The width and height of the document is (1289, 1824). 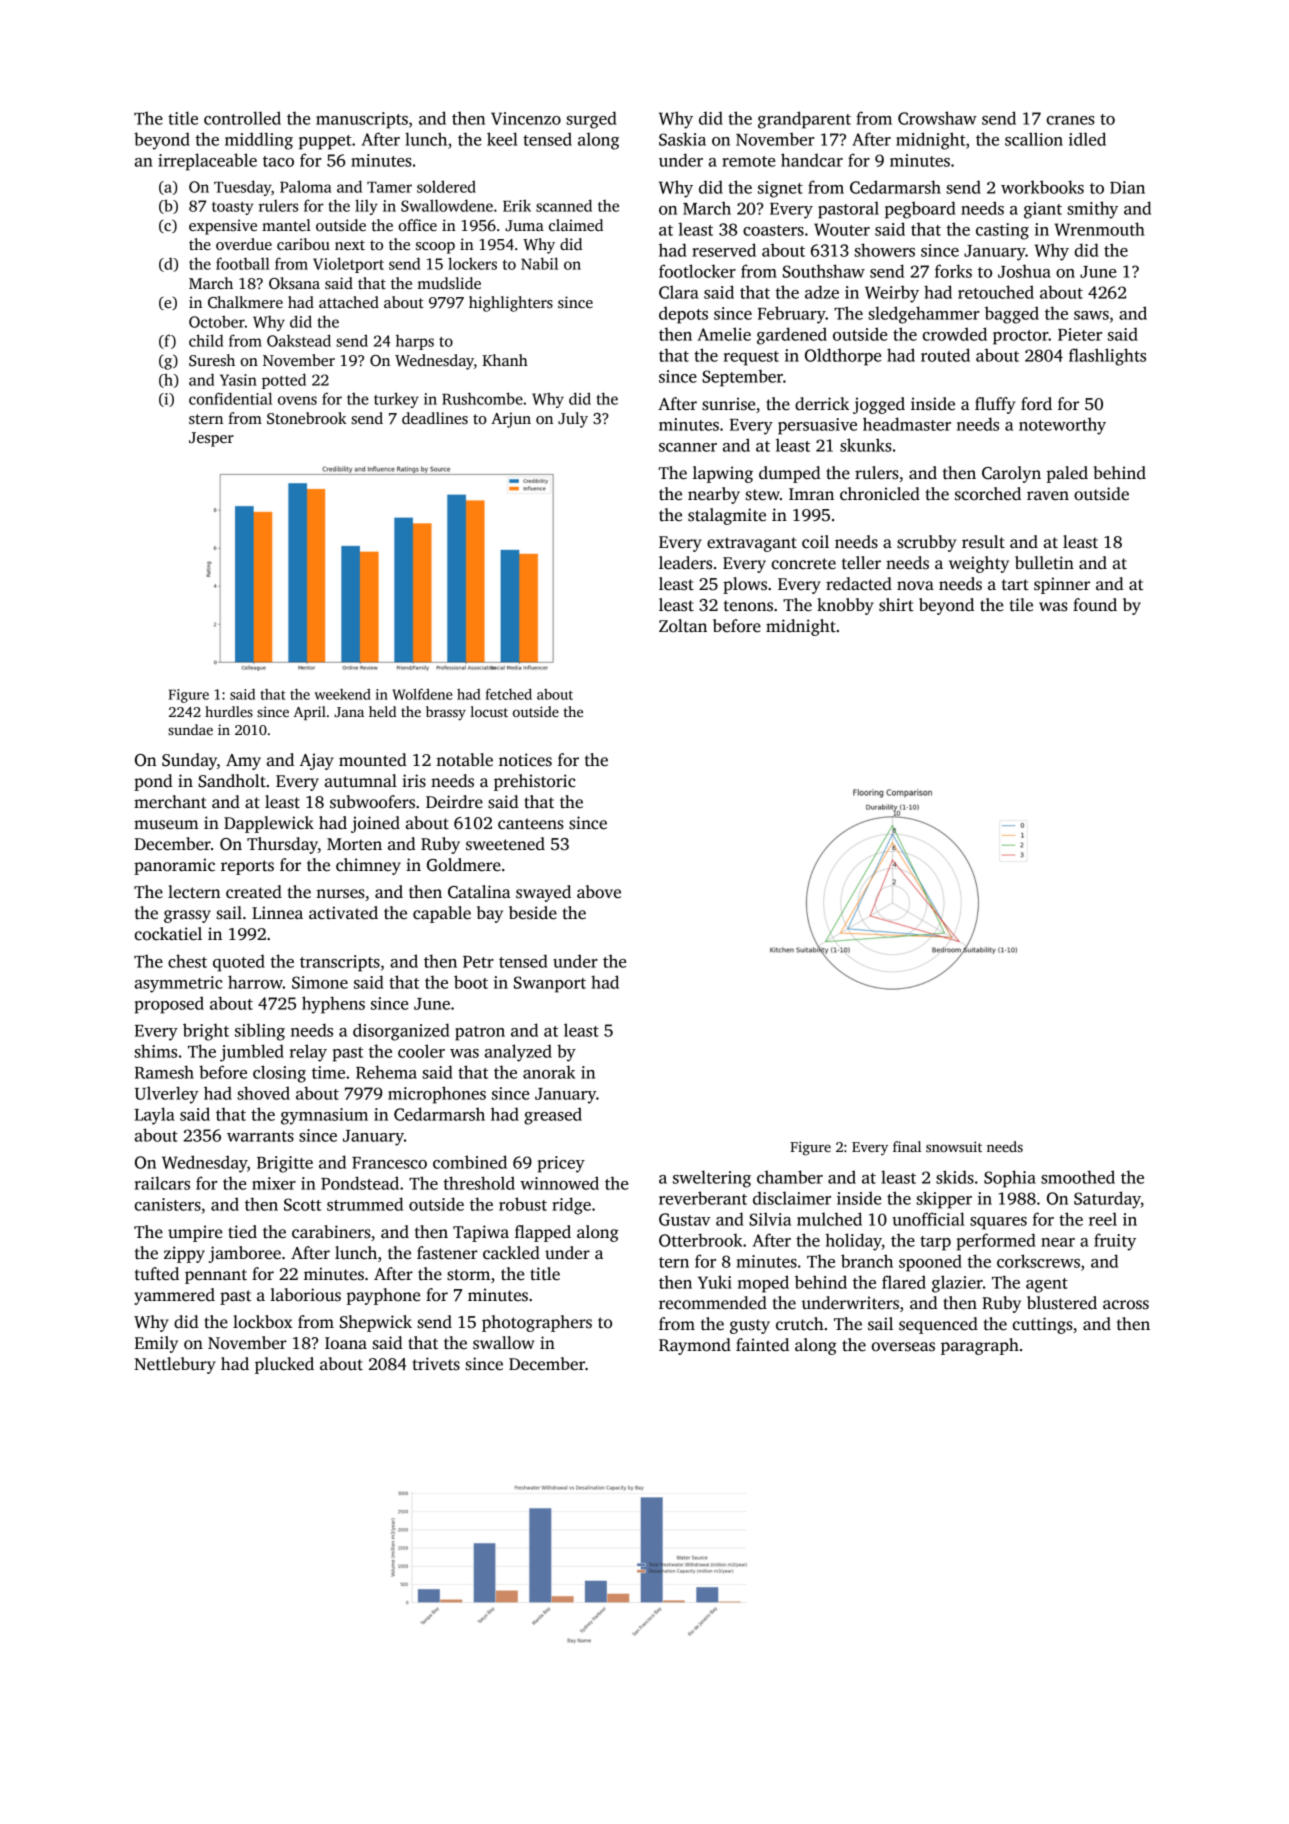 I want to click on Dian, so click(x=1127, y=187).
